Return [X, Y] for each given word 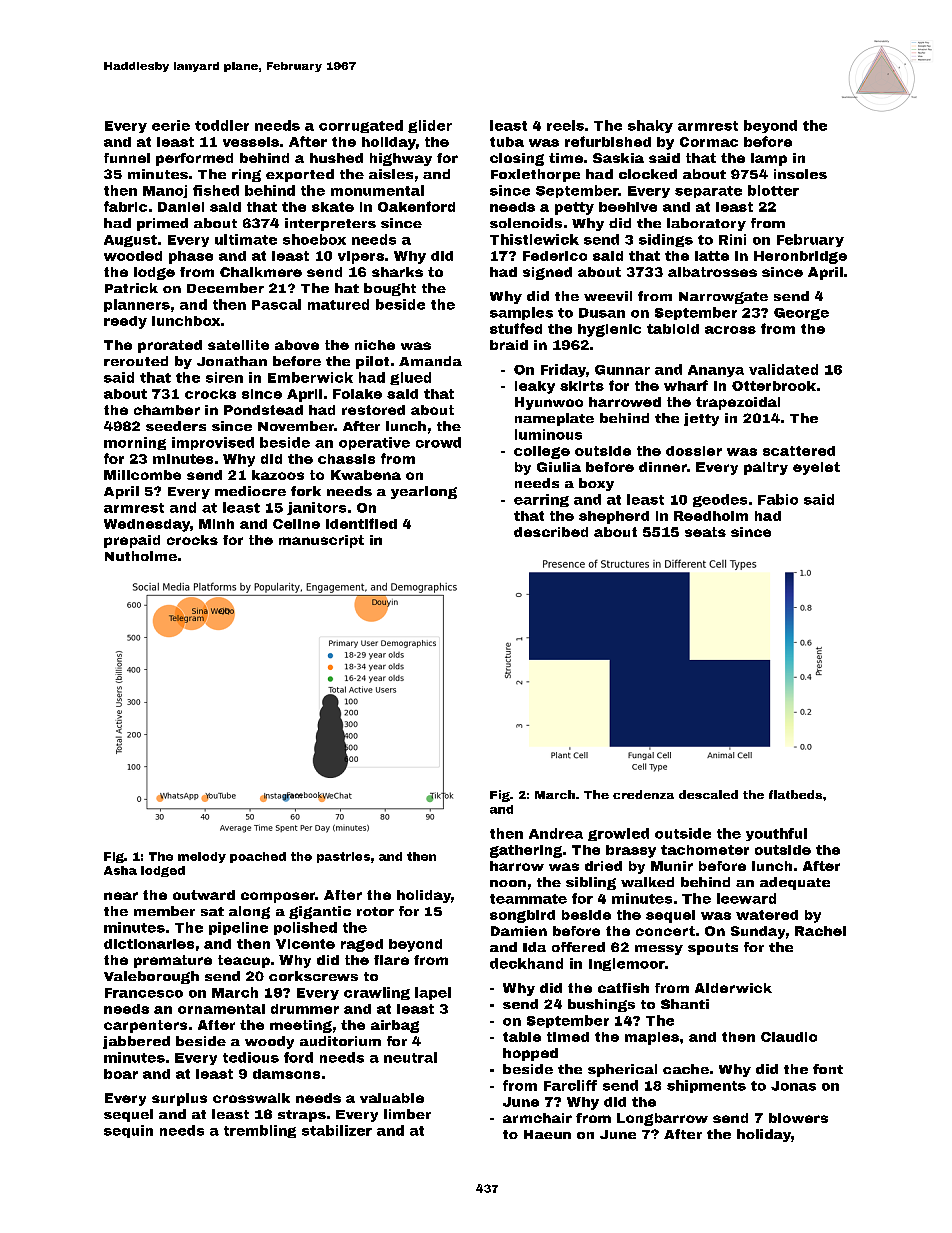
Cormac [709, 142]
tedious [251, 1057]
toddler [222, 125]
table [522, 1037]
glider [430, 126]
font [828, 1069]
